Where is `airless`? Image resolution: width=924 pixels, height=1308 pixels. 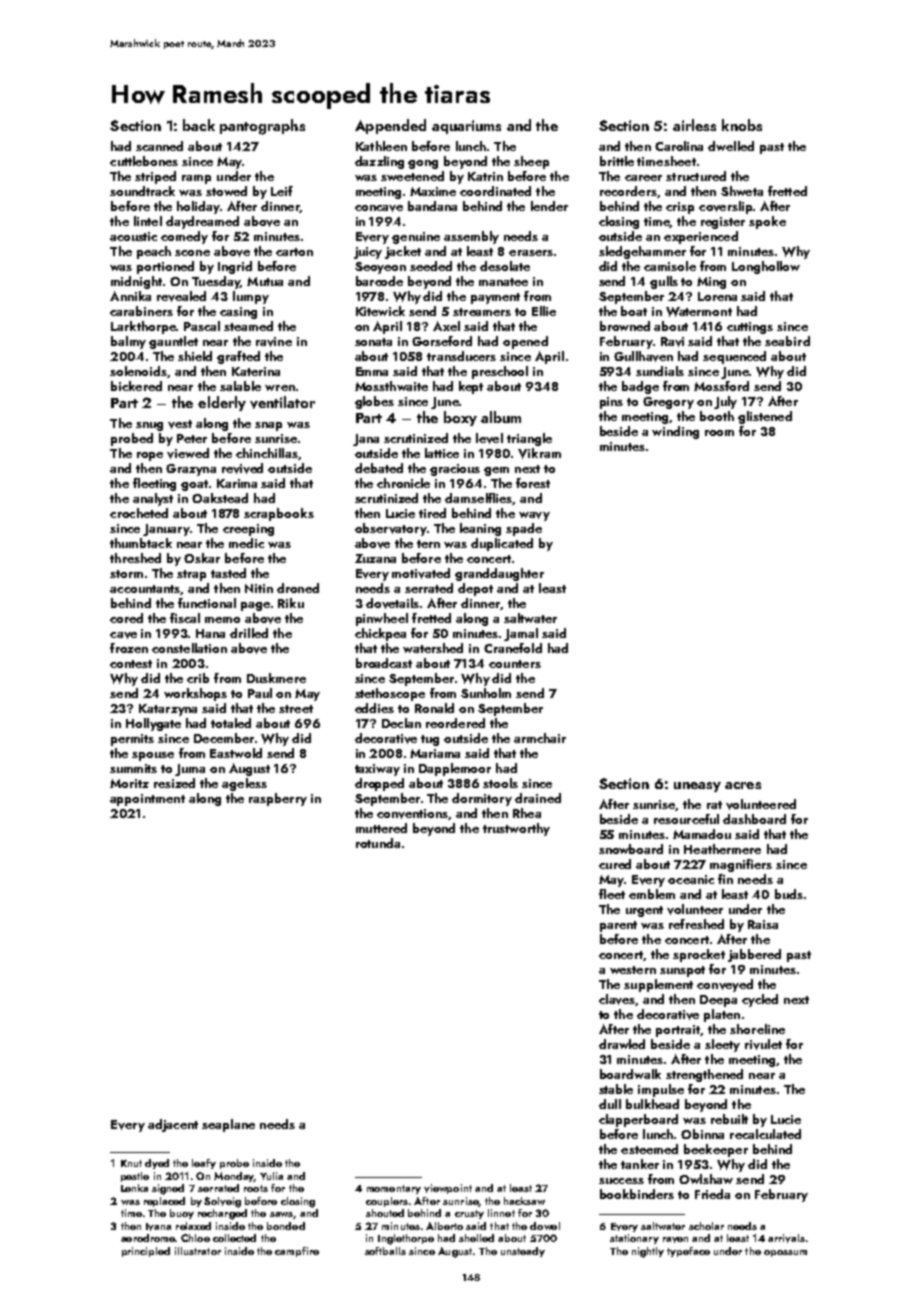
airless is located at coordinates (694, 125).
